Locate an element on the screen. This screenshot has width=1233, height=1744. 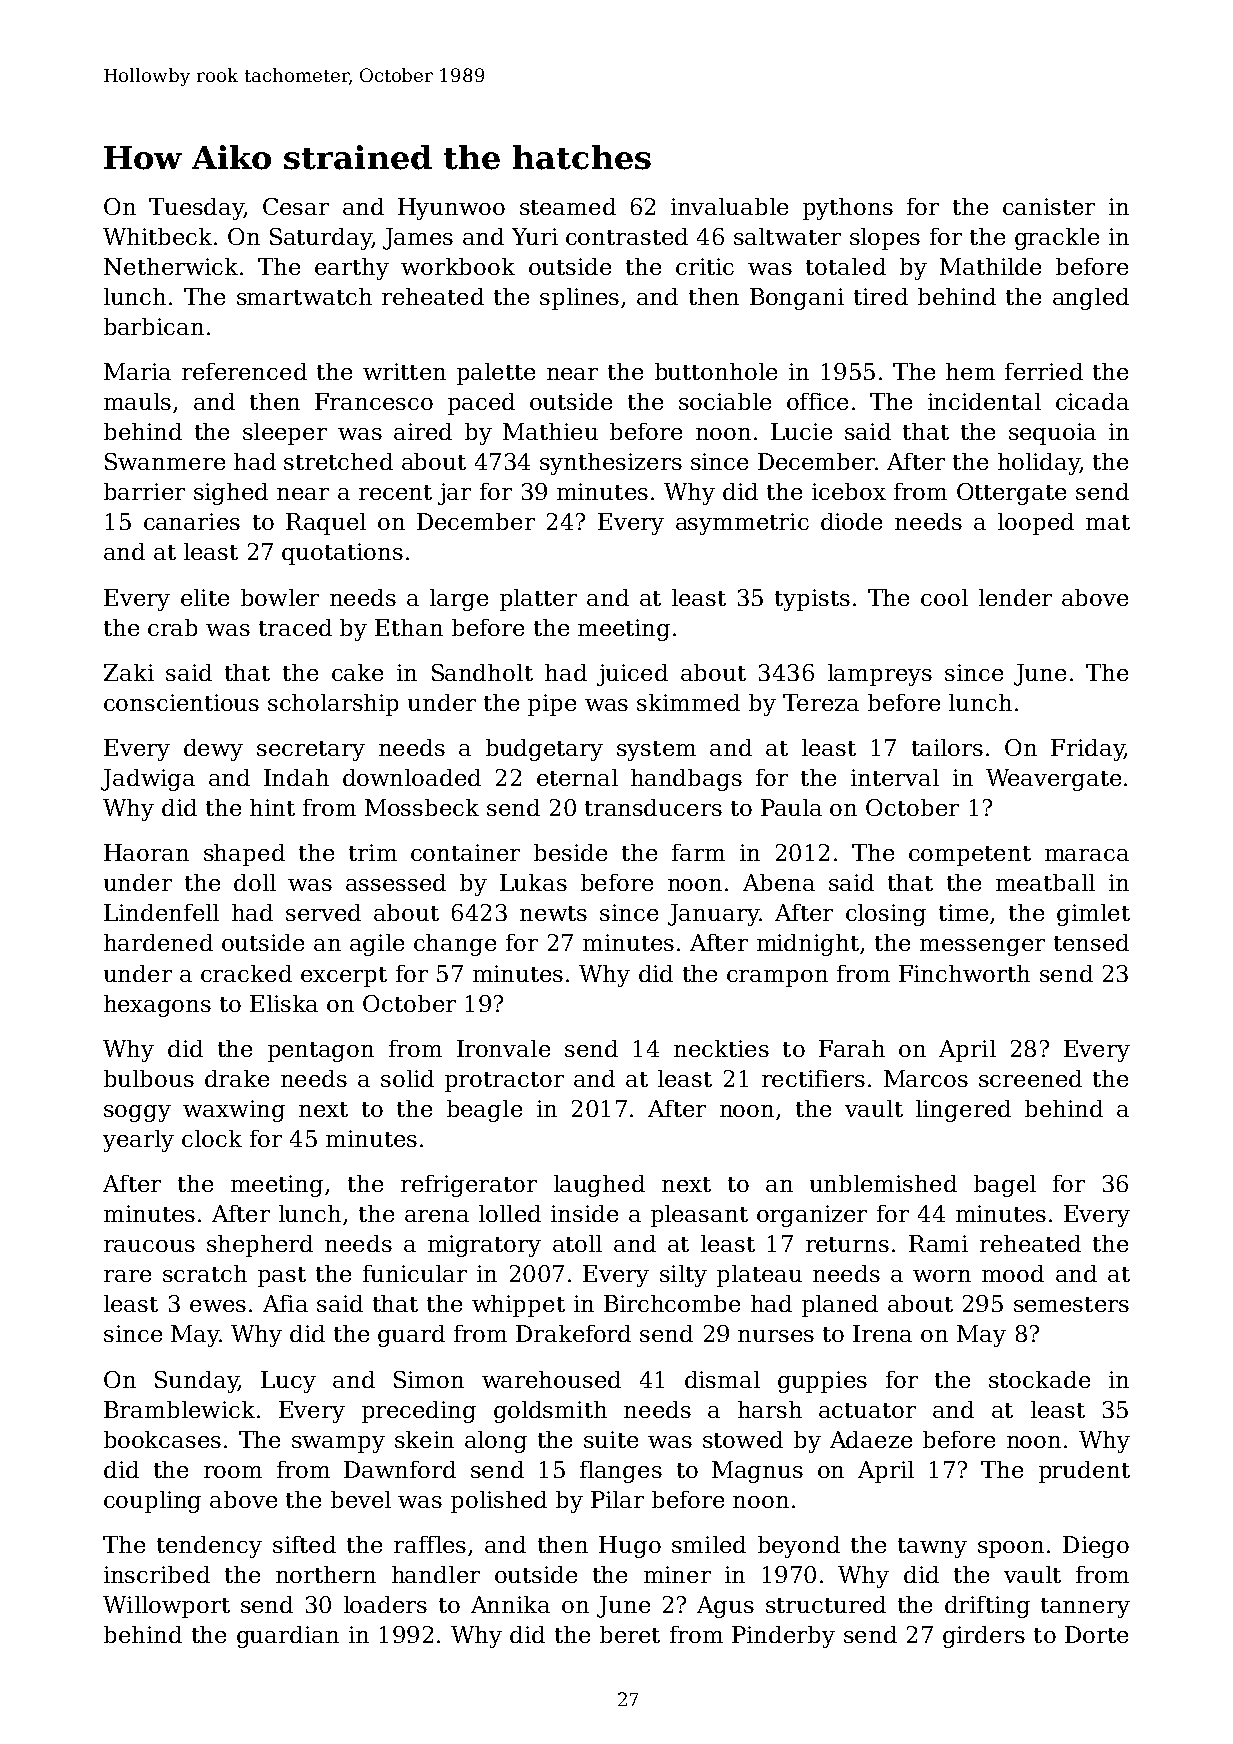
lender is located at coordinates (1015, 597).
